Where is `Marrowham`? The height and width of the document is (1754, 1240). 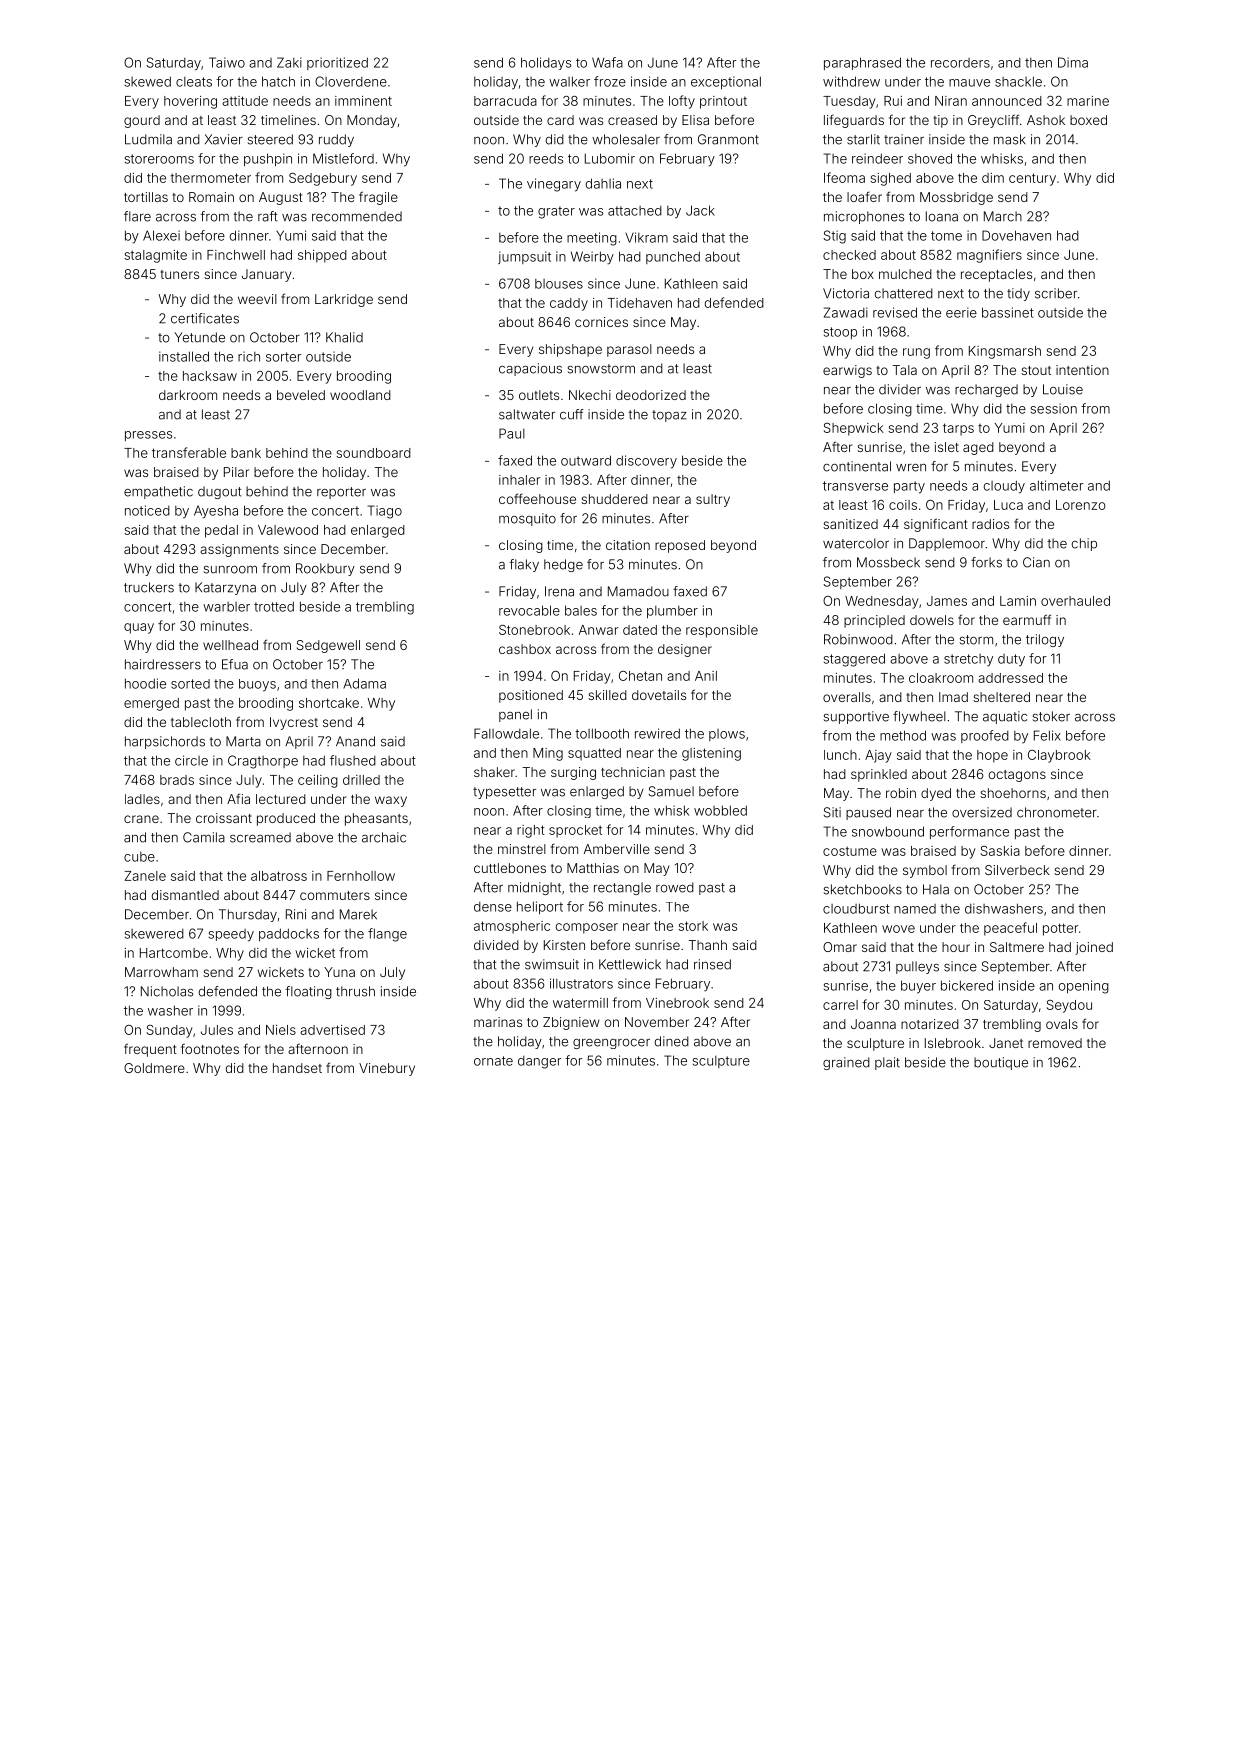
Marrowham is located at coordinates (161, 972).
